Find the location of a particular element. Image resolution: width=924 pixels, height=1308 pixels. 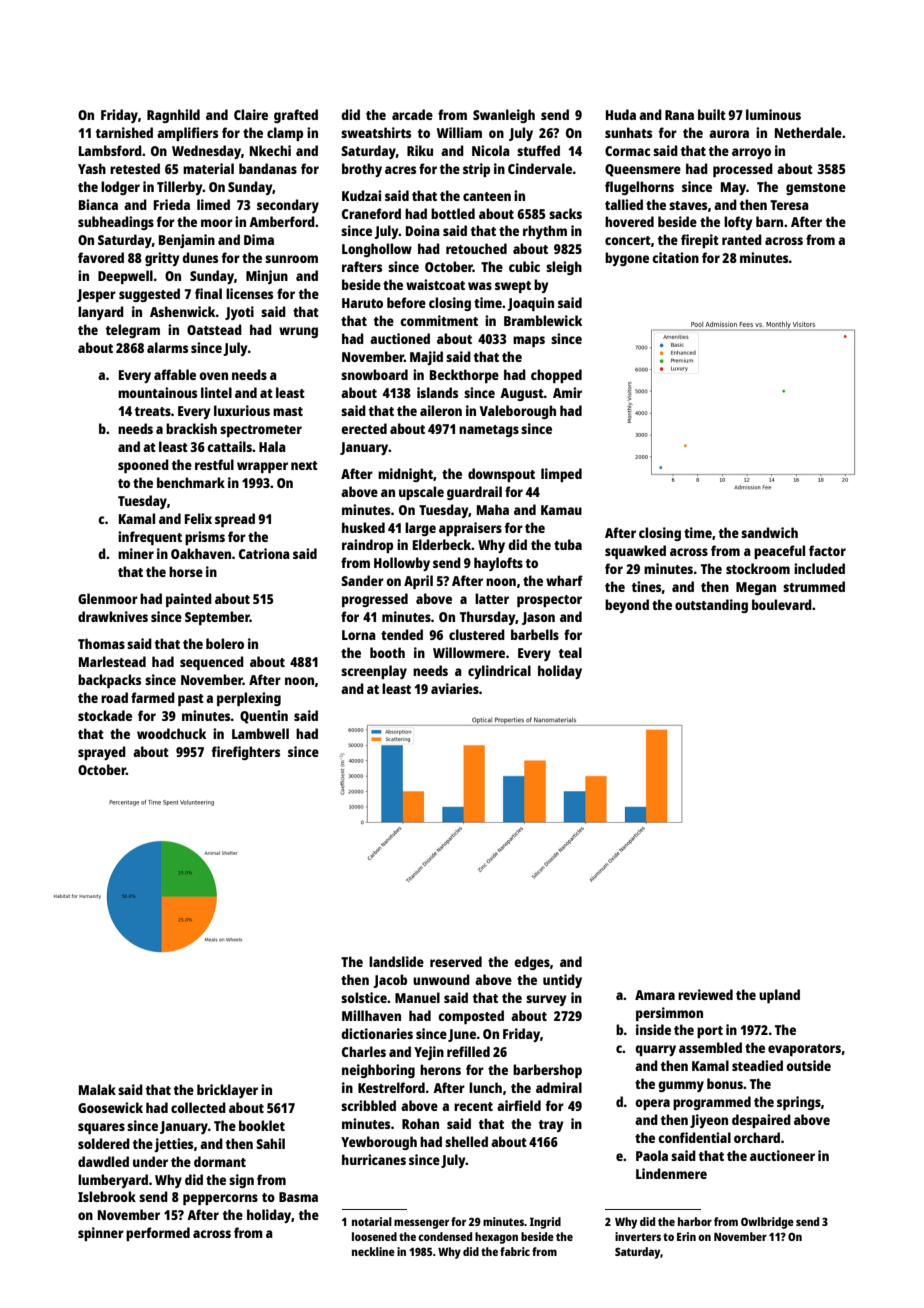

ranted is located at coordinates (742, 239).
